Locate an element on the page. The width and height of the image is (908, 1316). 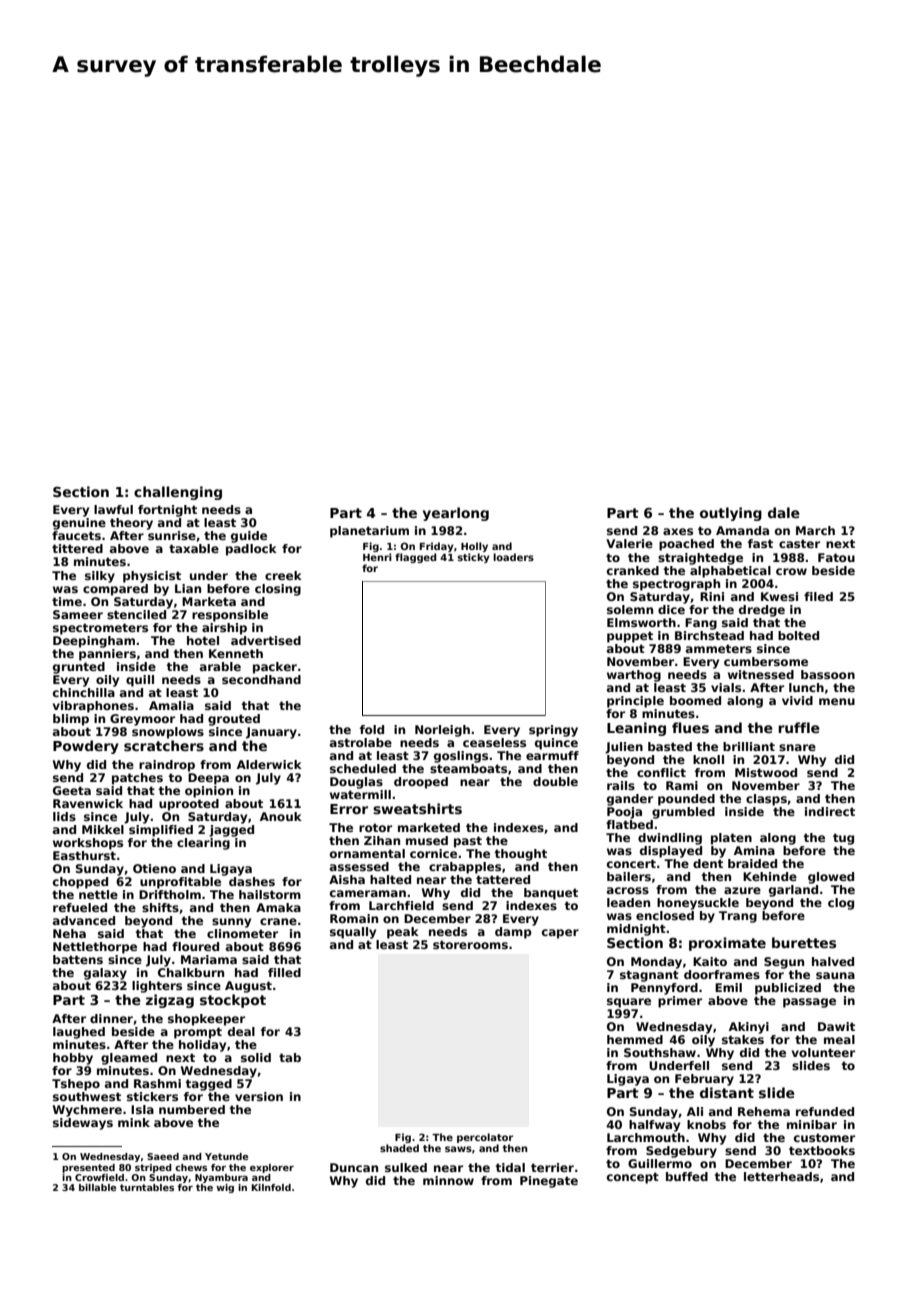
Pinegate is located at coordinates (549, 1182).
